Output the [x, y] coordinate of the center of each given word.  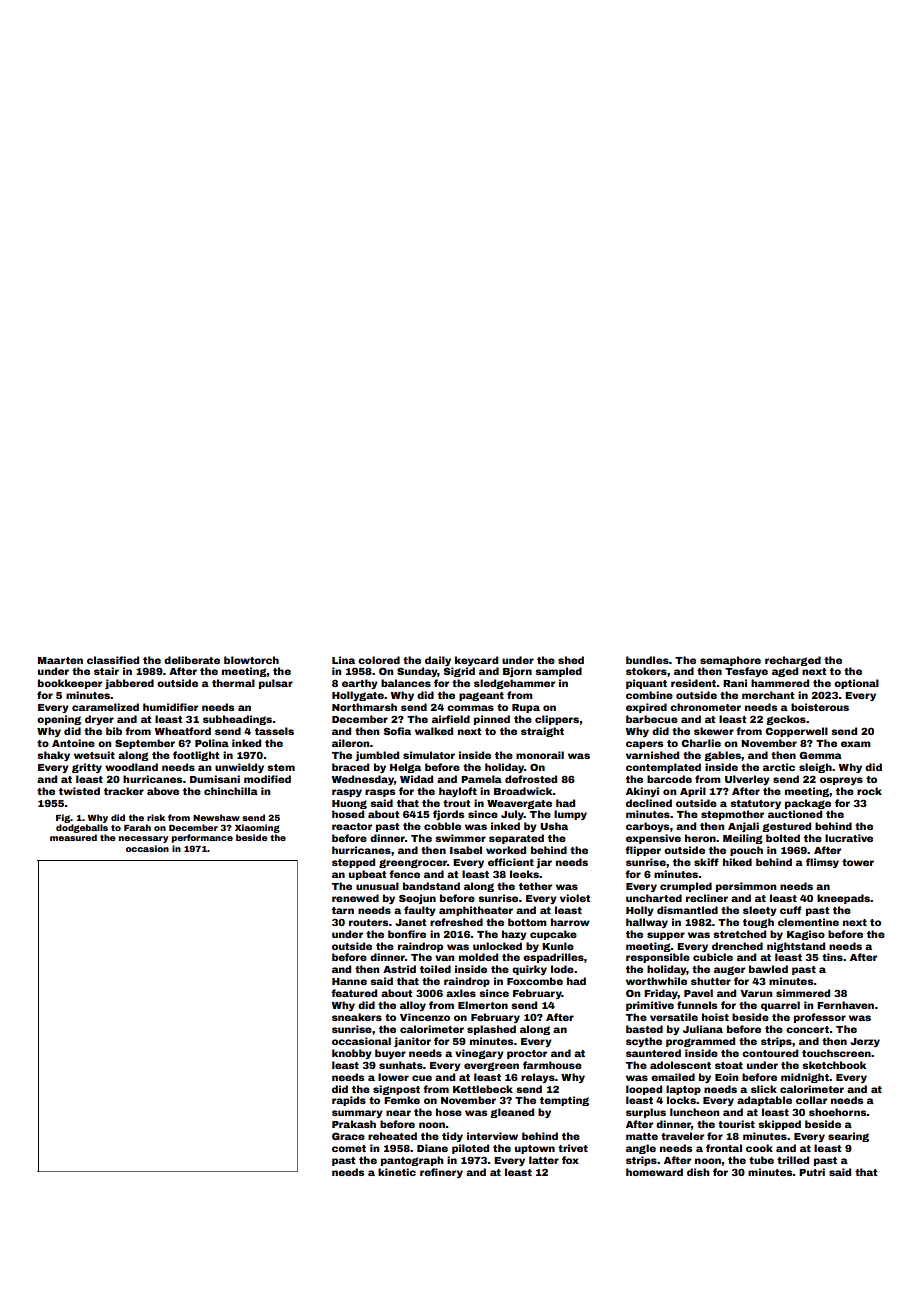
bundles [647, 660]
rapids [349, 1101]
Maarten [60, 660]
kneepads [843, 899]
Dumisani [215, 779]
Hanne [349, 981]
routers [368, 922]
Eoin [726, 1077]
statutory [755, 804]
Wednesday [363, 780]
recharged [793, 661]
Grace [348, 1136]
